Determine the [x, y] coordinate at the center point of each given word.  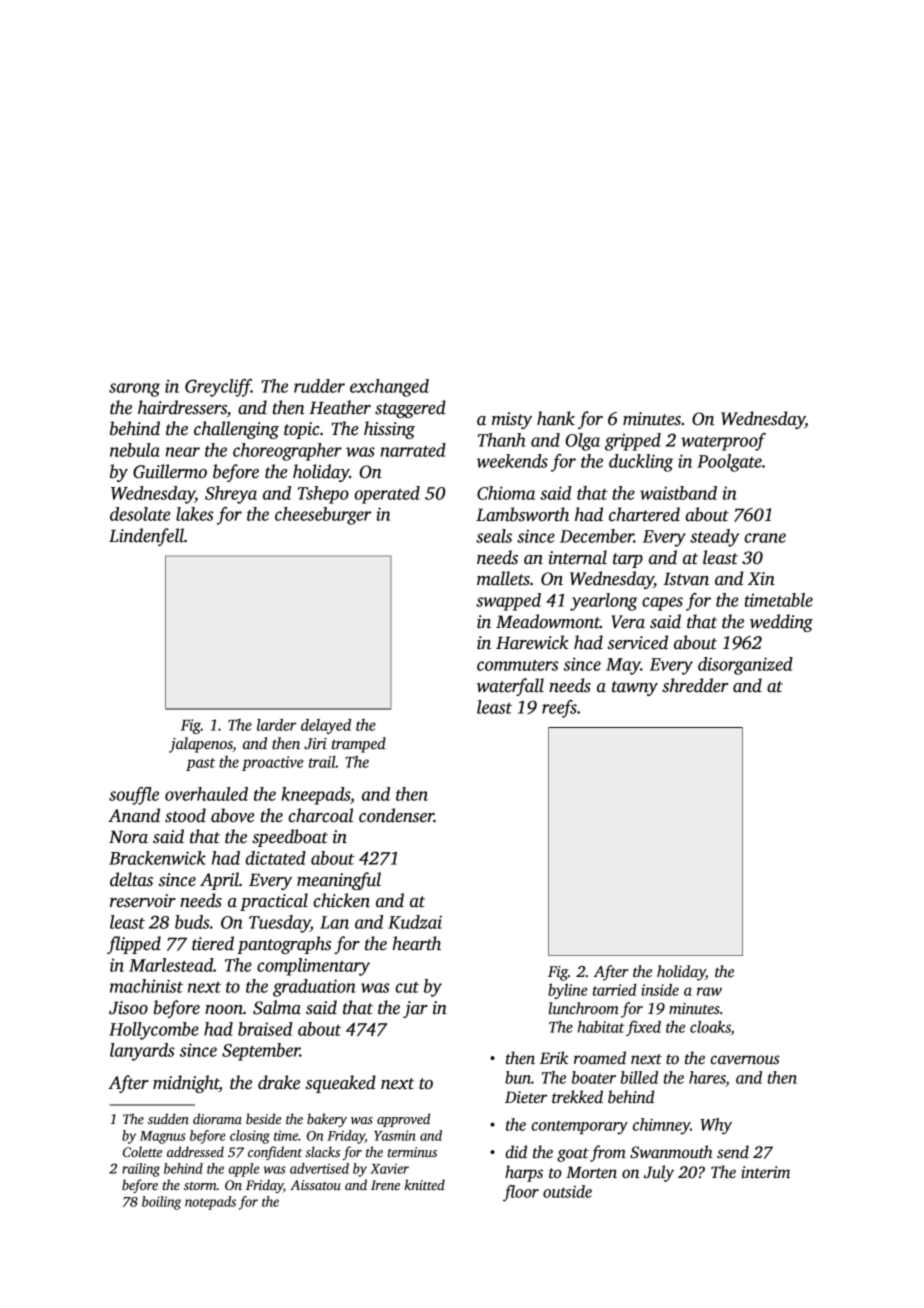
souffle [134, 796]
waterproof [723, 442]
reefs [559, 709]
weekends [512, 461]
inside [660, 989]
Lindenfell [146, 537]
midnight [186, 1084]
